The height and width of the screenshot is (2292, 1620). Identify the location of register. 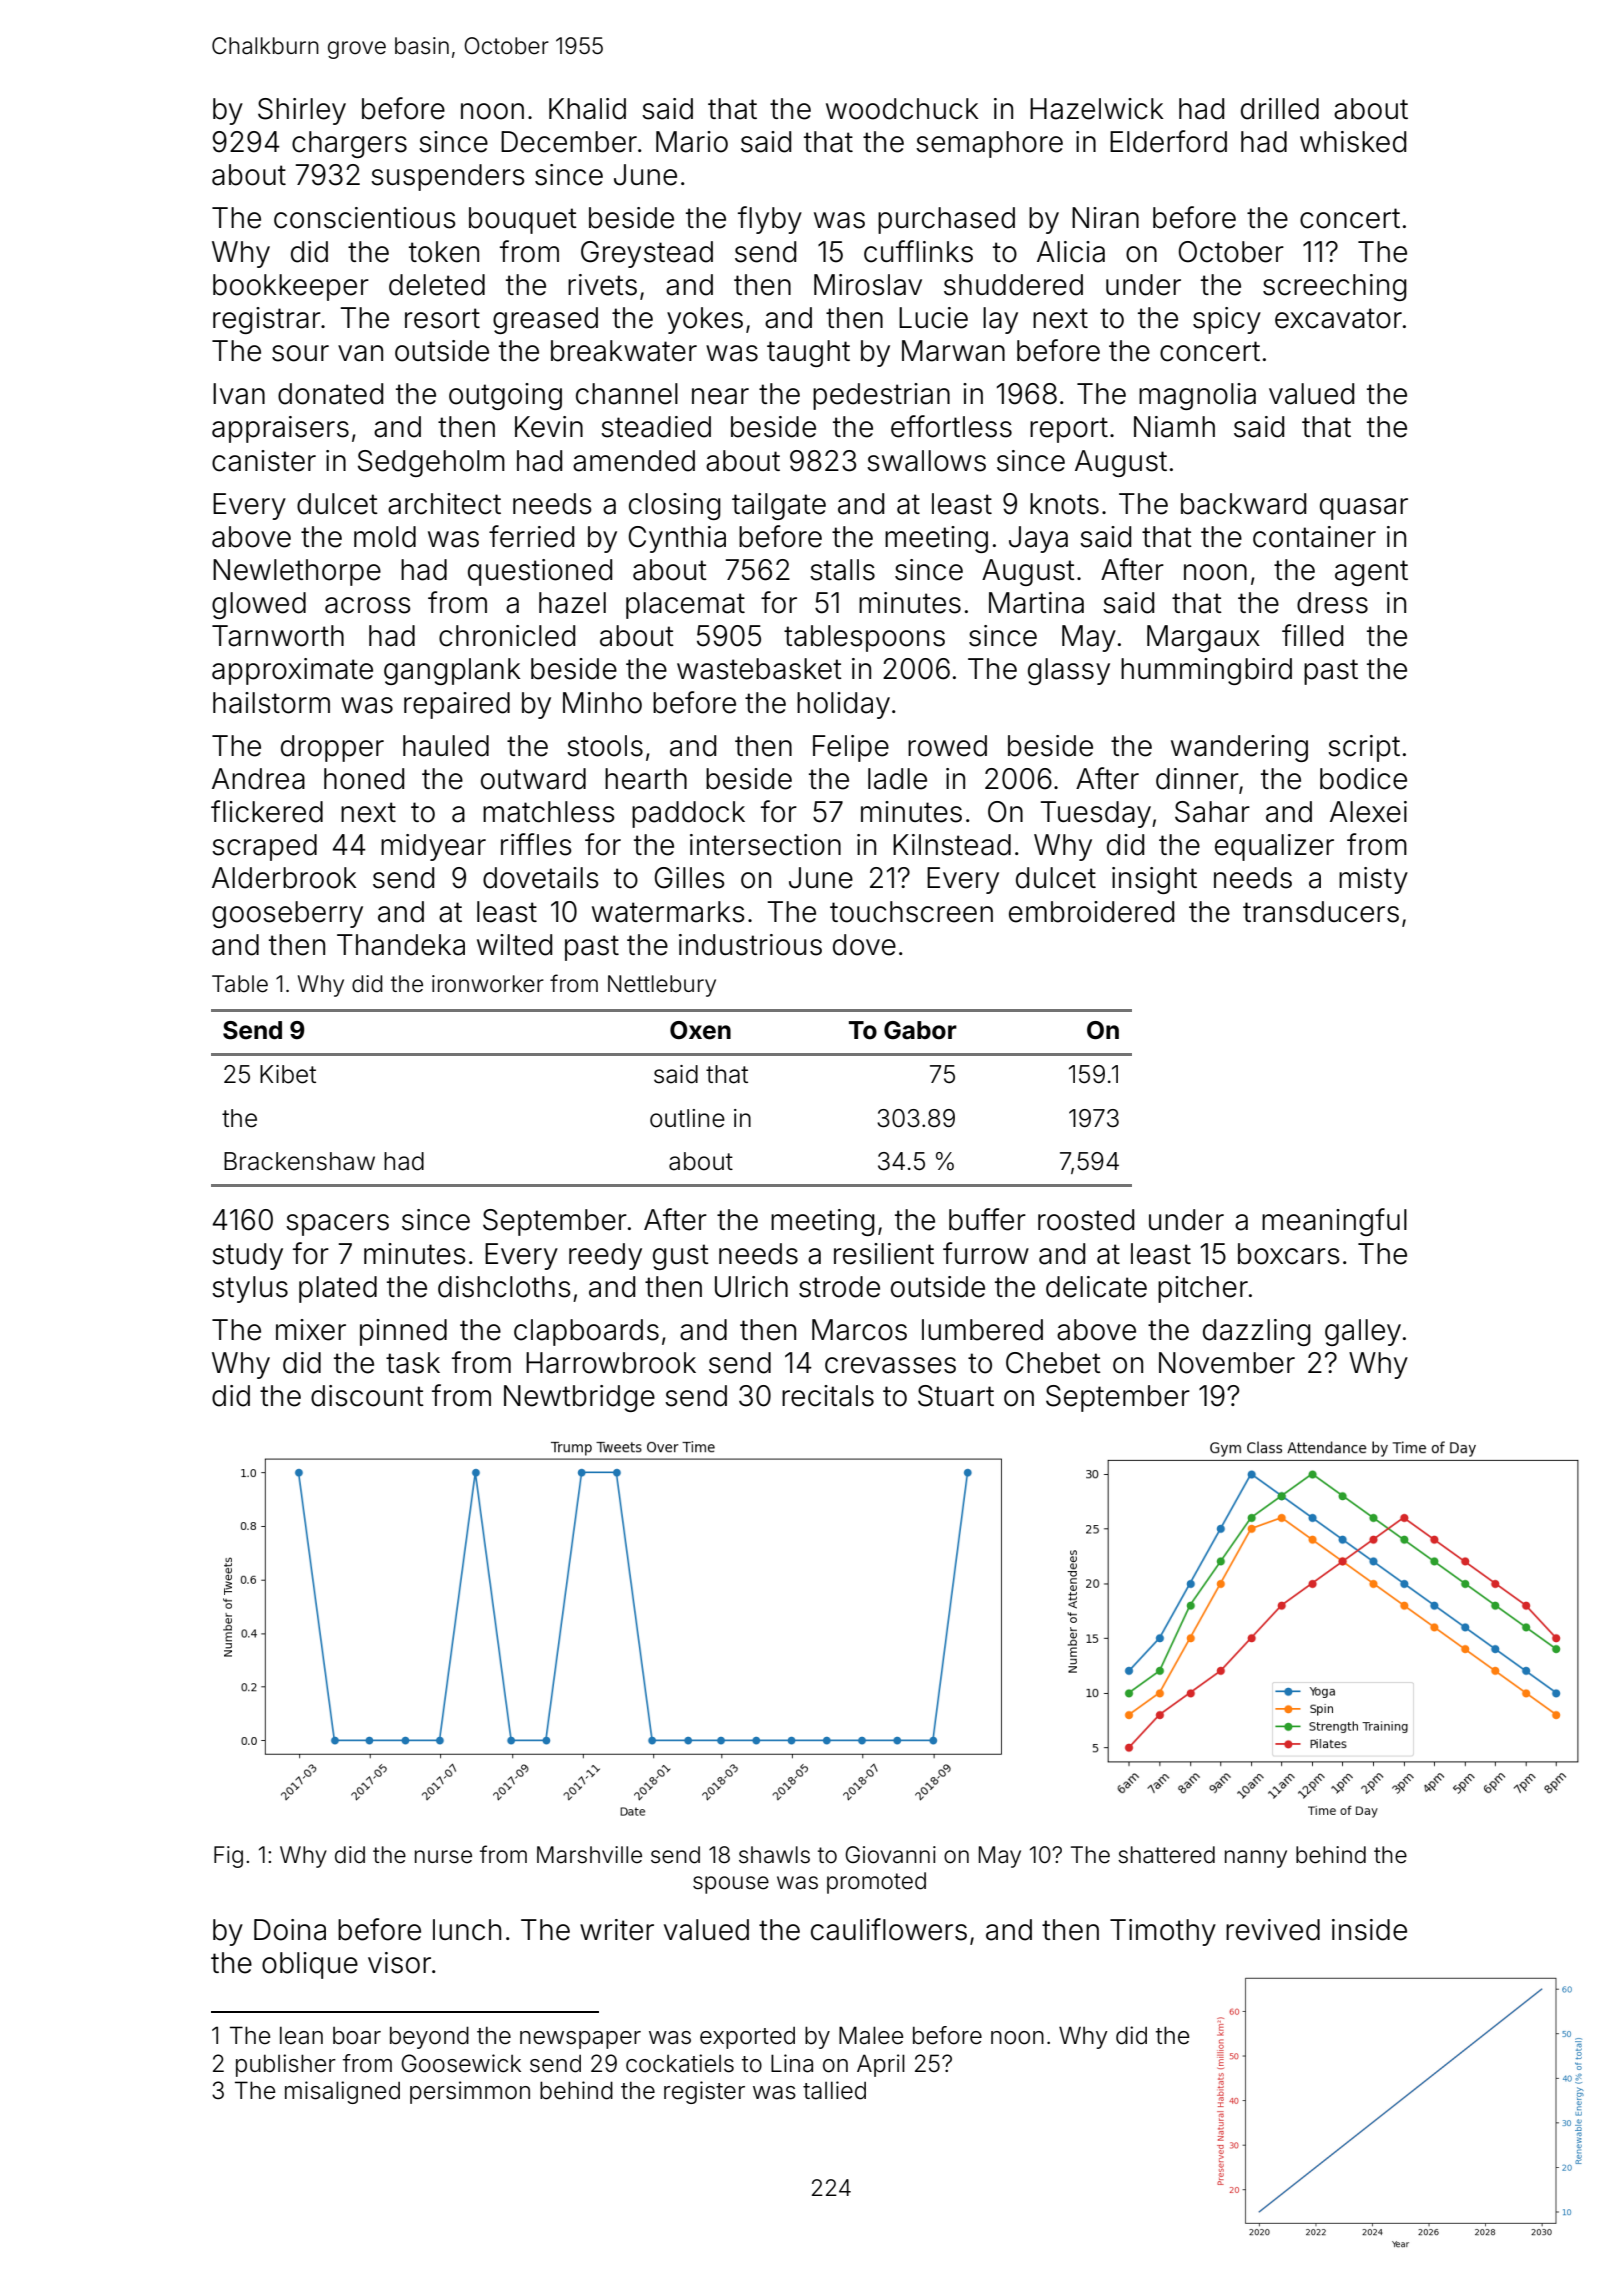
(704, 2092).
